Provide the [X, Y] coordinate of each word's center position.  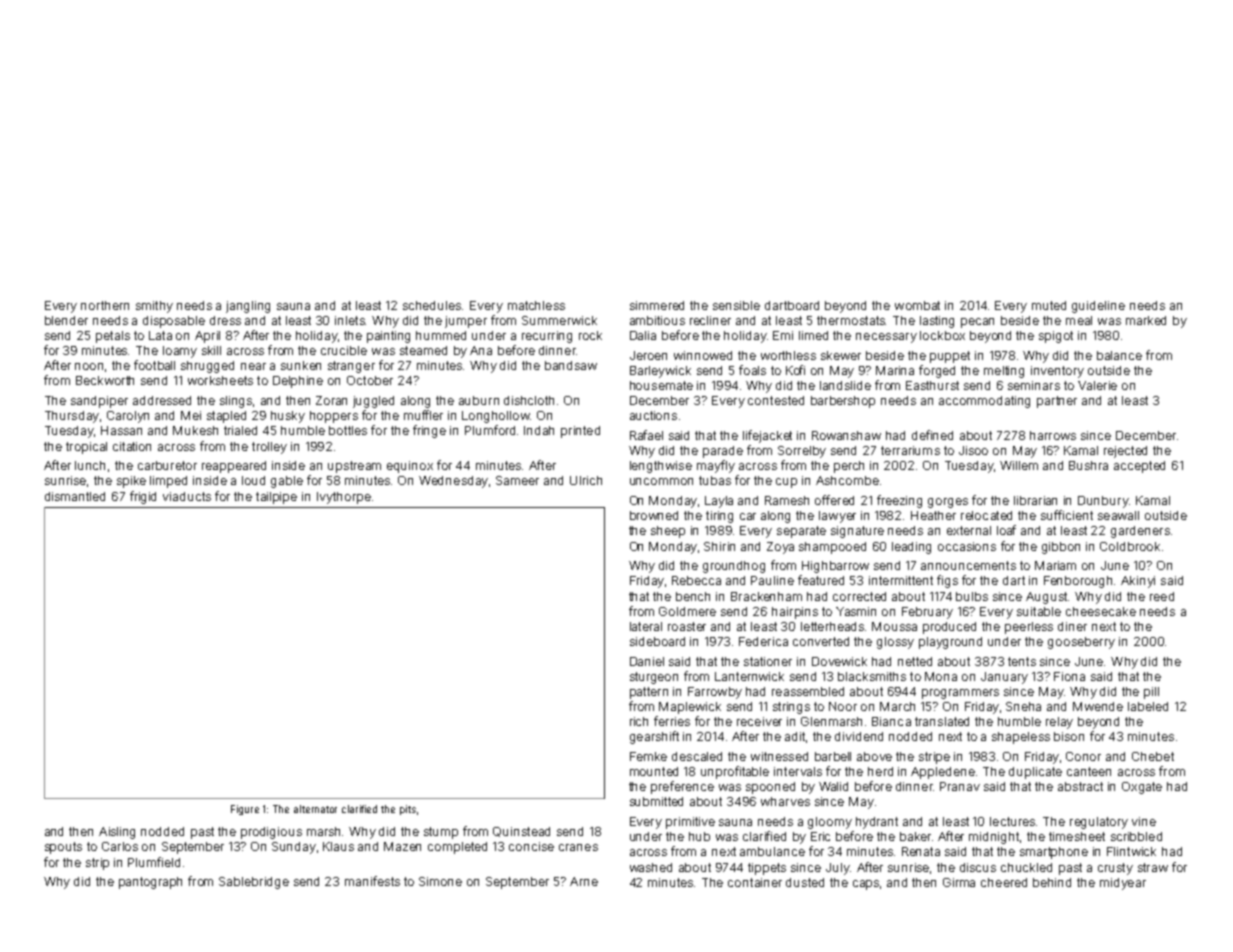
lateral [646, 626]
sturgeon [654, 678]
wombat [917, 305]
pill [1151, 693]
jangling [248, 307]
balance [1119, 355]
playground [950, 643]
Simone [440, 881]
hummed [441, 335]
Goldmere [687, 611]
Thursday [72, 417]
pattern [649, 693]
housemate [661, 385]
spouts [63, 848]
